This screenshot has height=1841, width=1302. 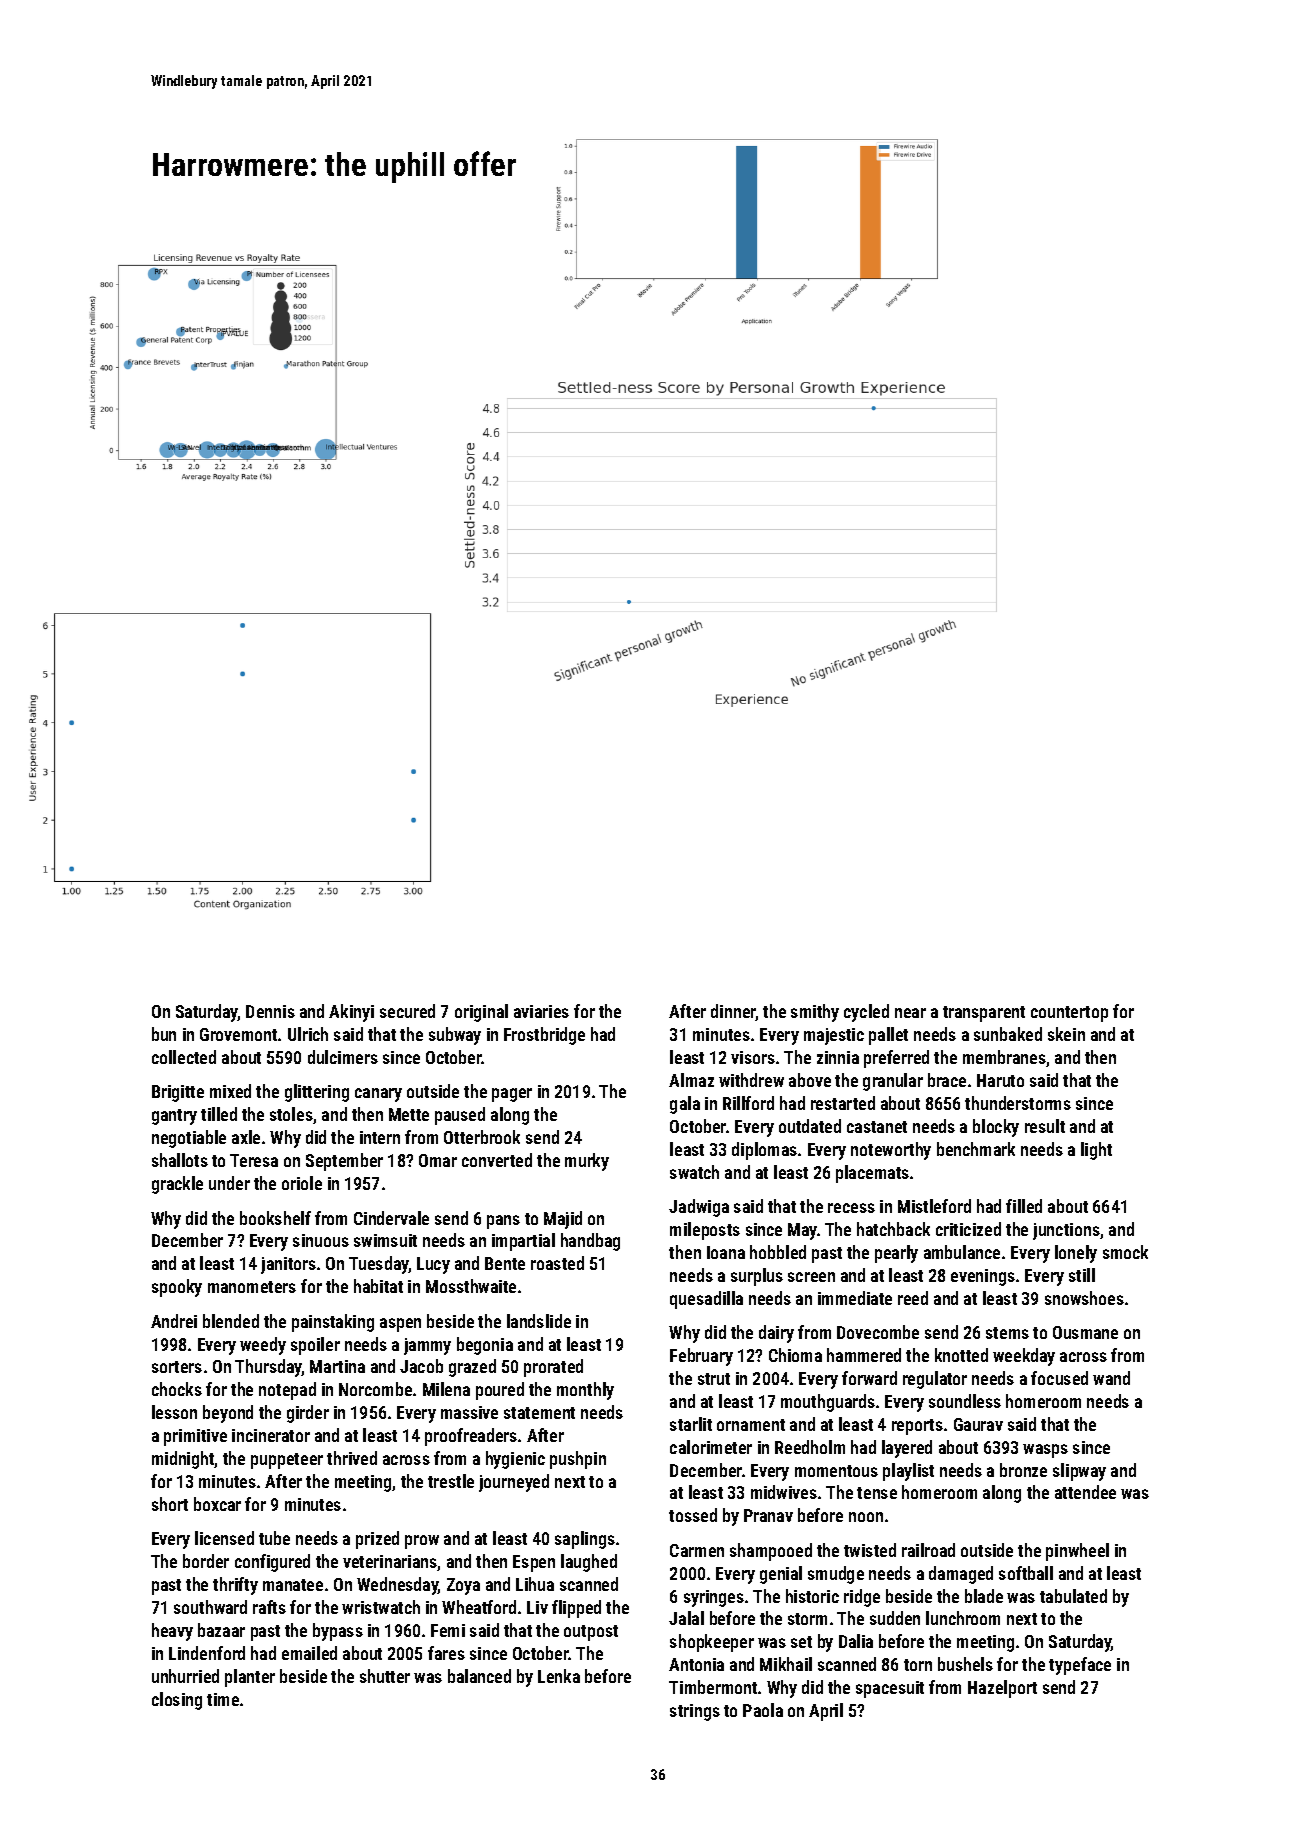 I want to click on Mossthwaite, so click(x=471, y=1286).
